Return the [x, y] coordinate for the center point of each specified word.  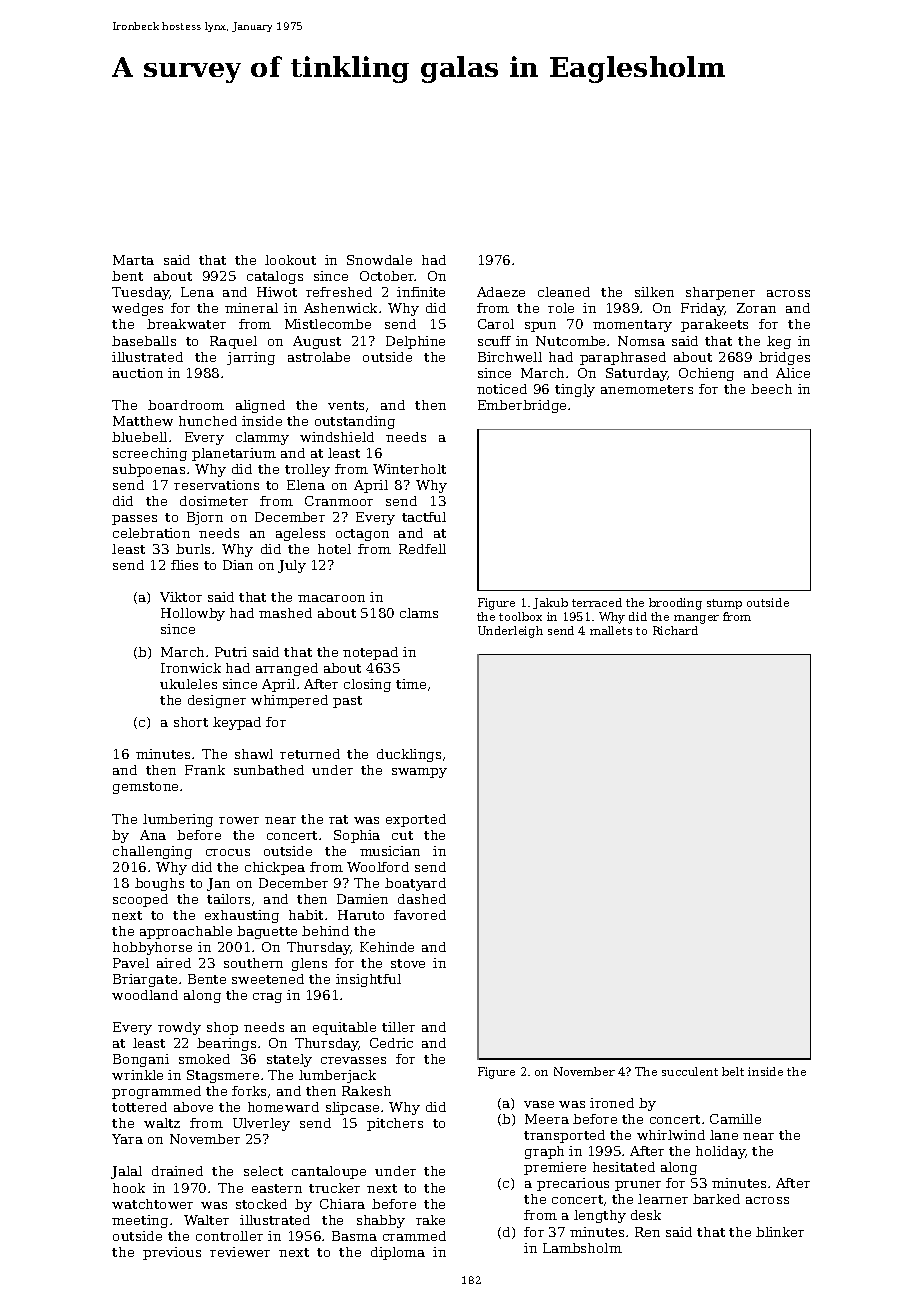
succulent [690, 1071]
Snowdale [379, 260]
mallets [611, 630]
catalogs [275, 277]
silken [654, 292]
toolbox [520, 616]
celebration [151, 533]
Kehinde [387, 947]
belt [733, 1071]
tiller [398, 1027]
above [193, 1107]
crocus [228, 852]
